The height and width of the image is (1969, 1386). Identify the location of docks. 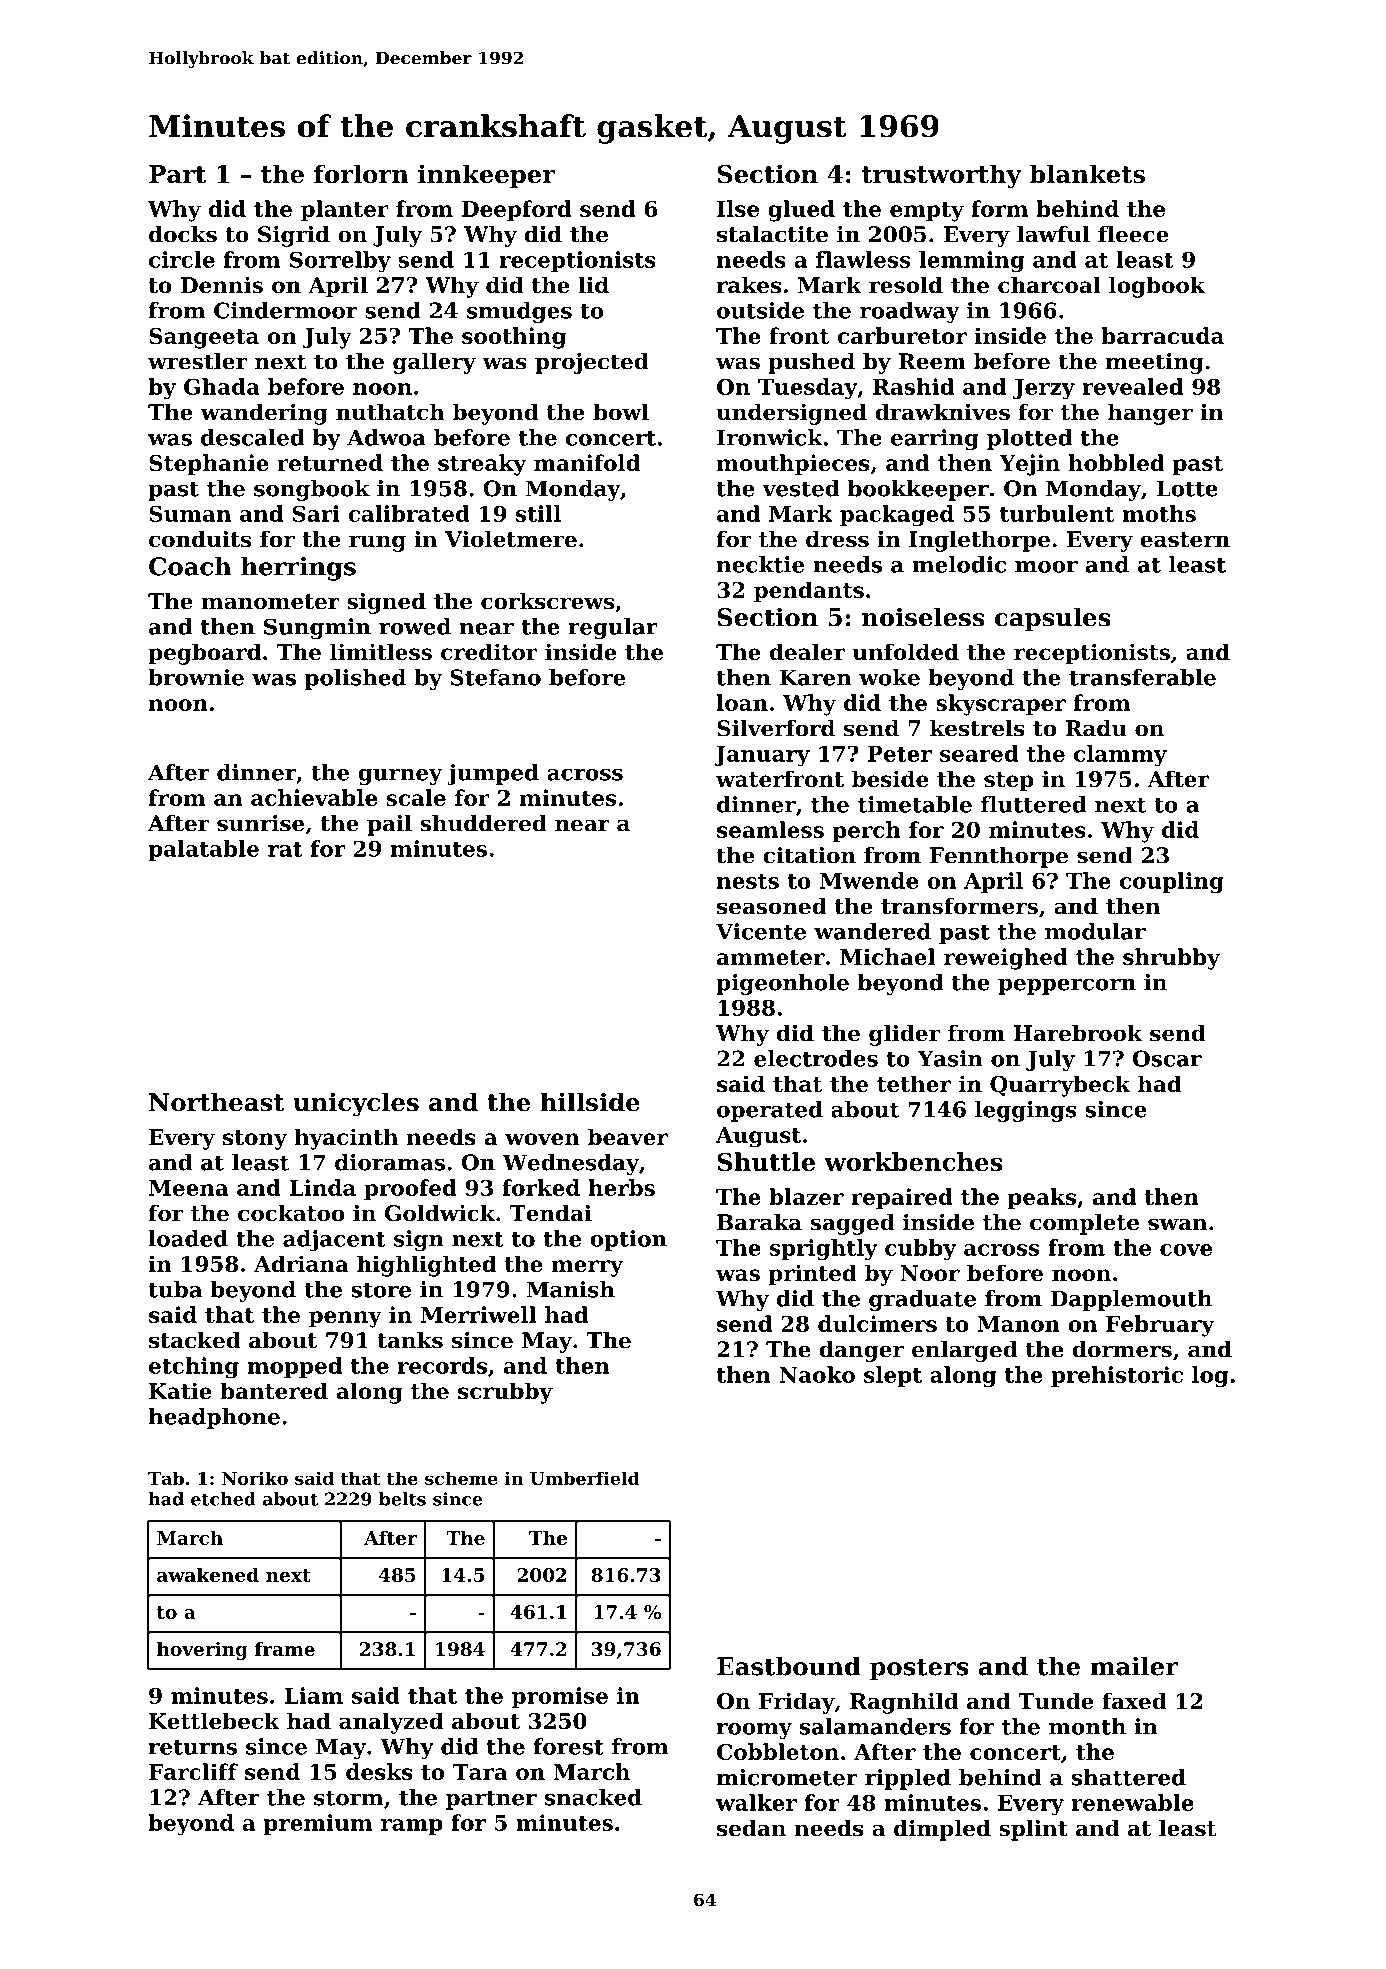
(183, 234).
